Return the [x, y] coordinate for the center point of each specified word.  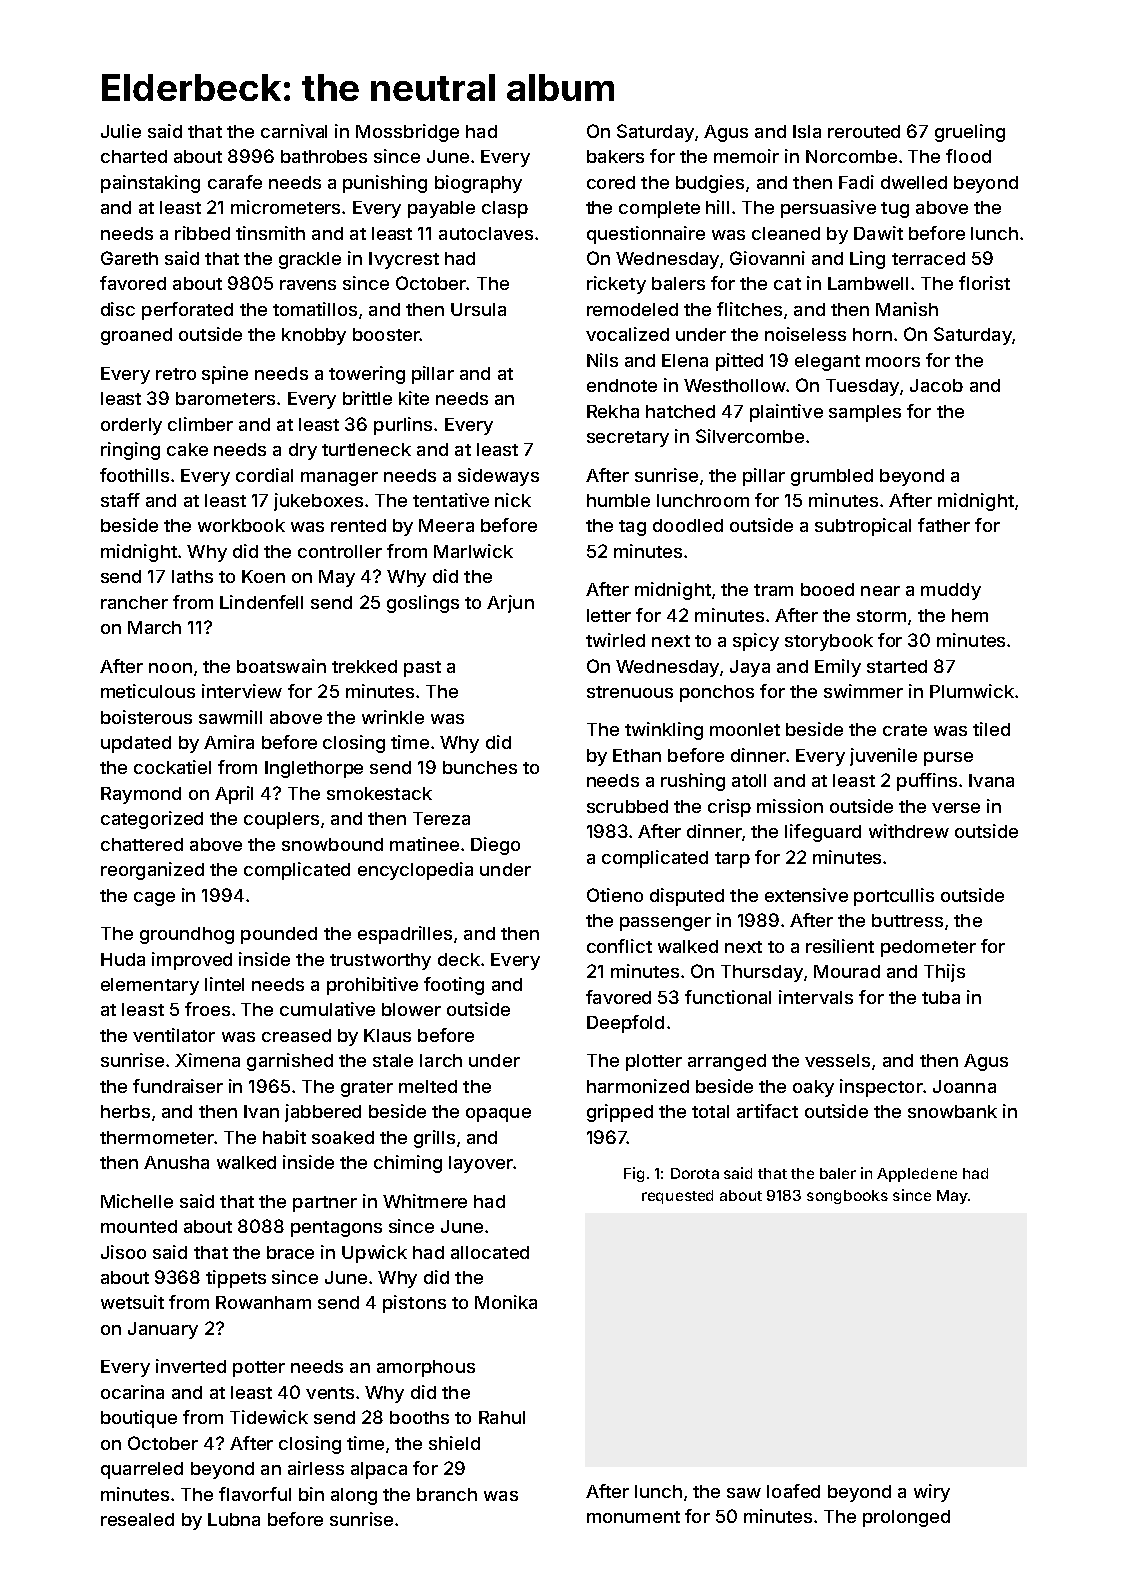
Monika [506, 1302]
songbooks [847, 1197]
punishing [385, 184]
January [163, 1330]
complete [659, 209]
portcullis [894, 897]
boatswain [281, 666]
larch [441, 1060]
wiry [932, 1493]
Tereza [441, 818]
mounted [139, 1226]
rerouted [864, 131]
